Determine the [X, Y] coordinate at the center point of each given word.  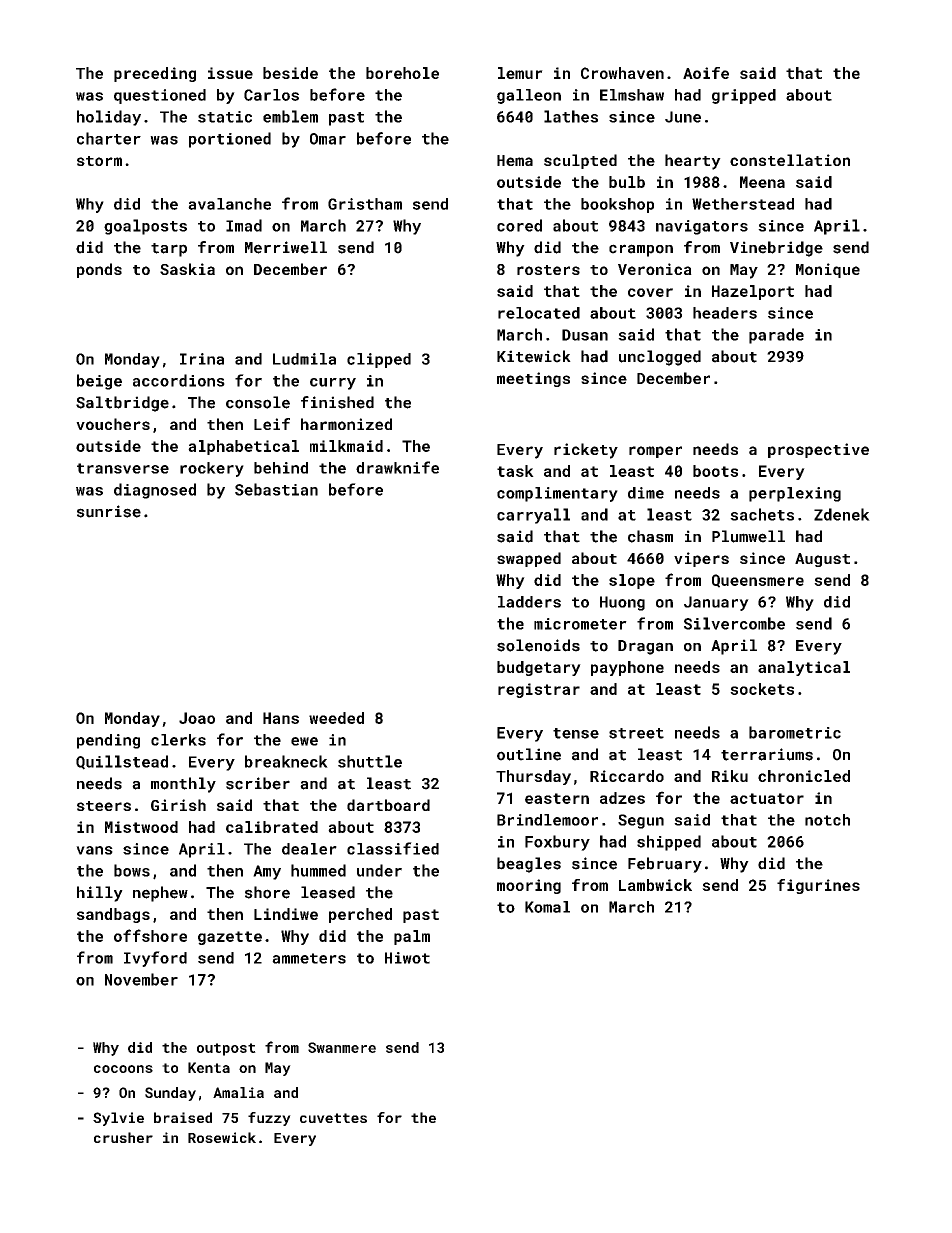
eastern [557, 798]
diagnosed [155, 491]
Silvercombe [734, 623]
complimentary [557, 494]
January [716, 603]
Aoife [706, 73]
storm [99, 161]
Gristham [365, 204]
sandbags [113, 915]
